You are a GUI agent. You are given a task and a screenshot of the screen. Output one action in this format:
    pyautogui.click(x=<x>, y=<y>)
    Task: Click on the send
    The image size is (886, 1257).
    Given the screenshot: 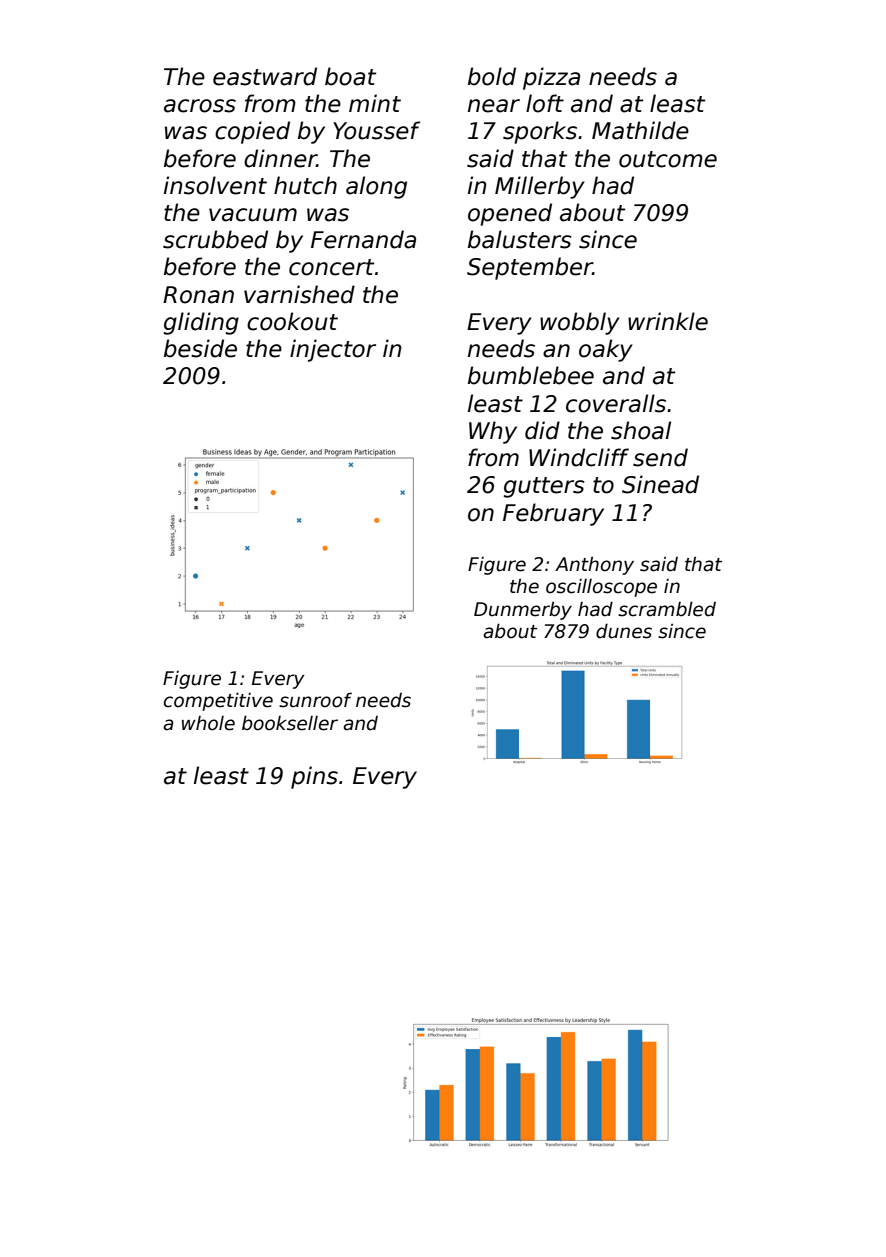 What is the action you would take?
    pyautogui.click(x=660, y=457)
